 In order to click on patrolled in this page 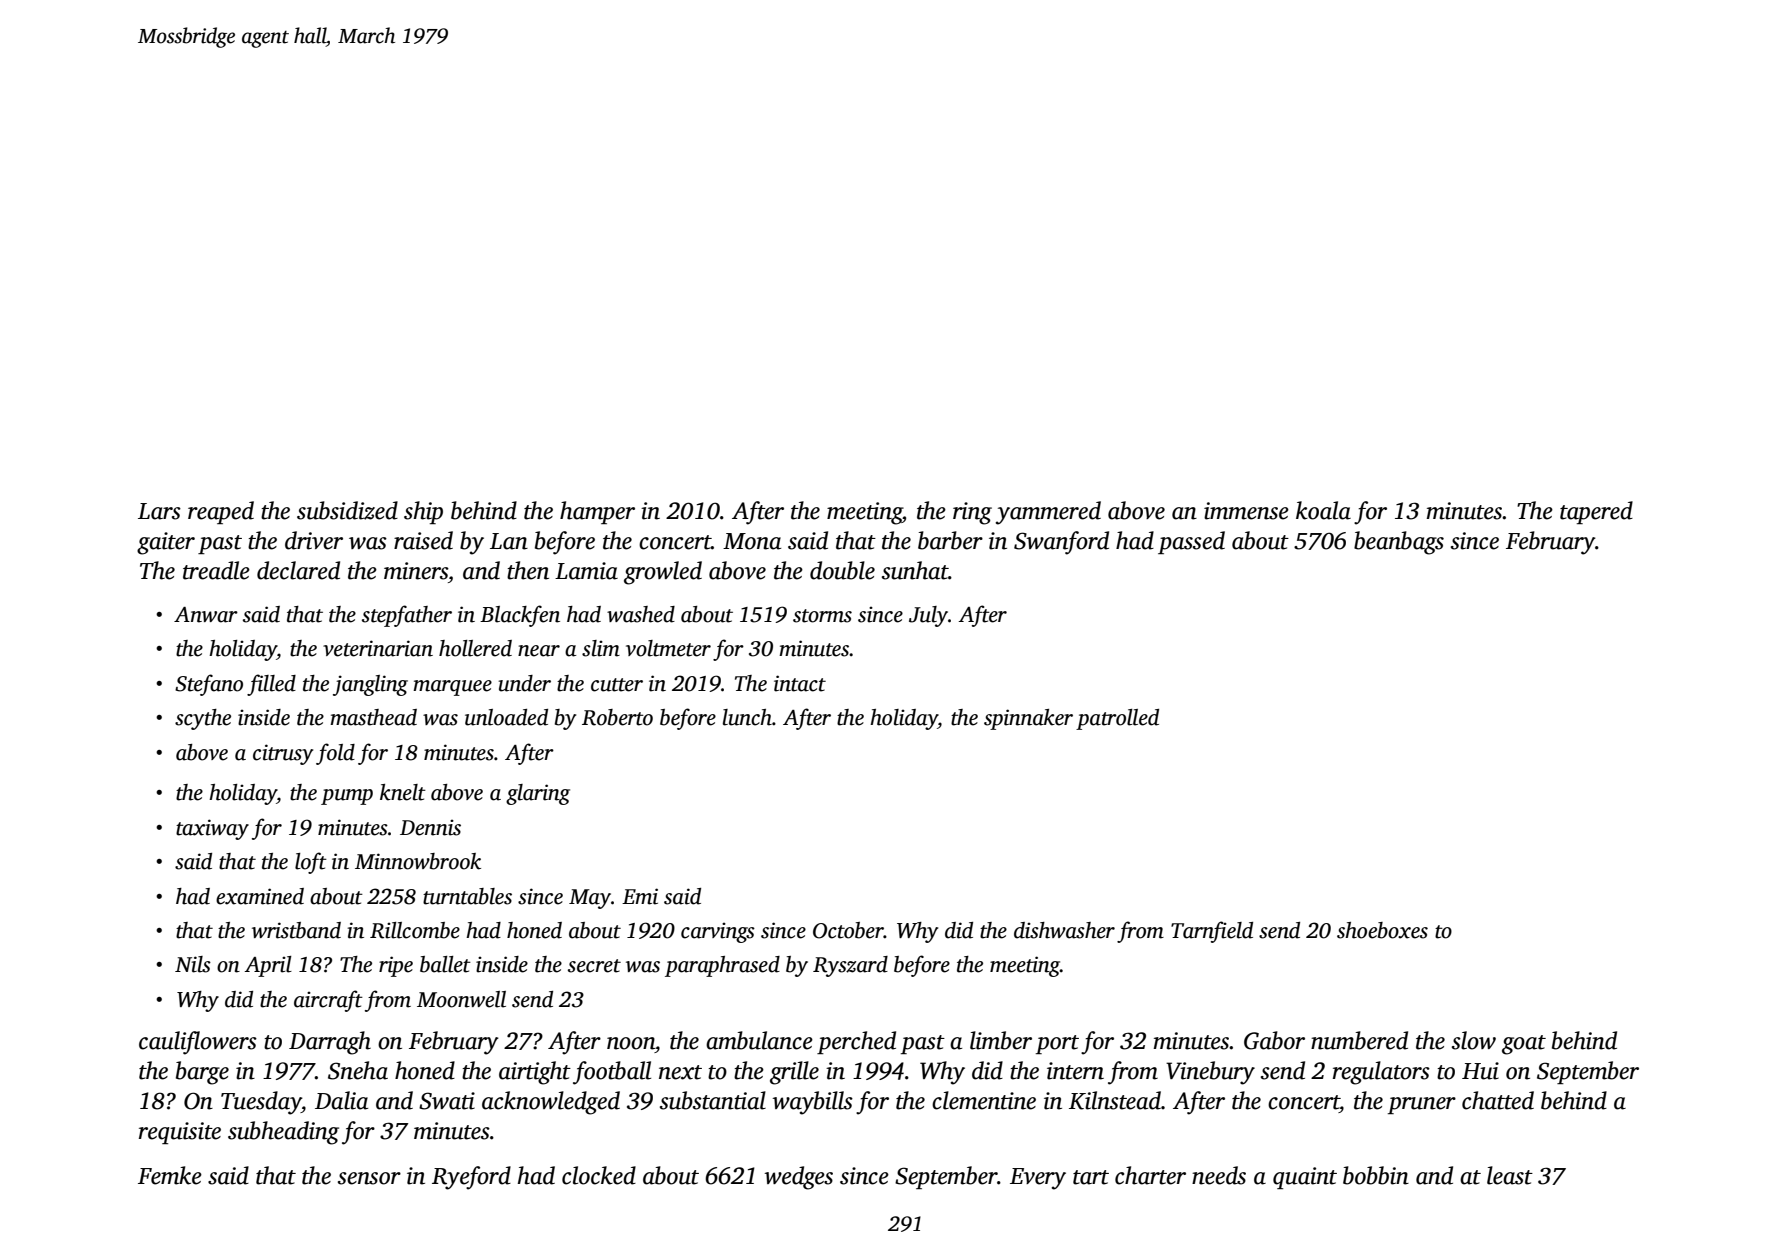, I will do `click(1117, 719)`.
